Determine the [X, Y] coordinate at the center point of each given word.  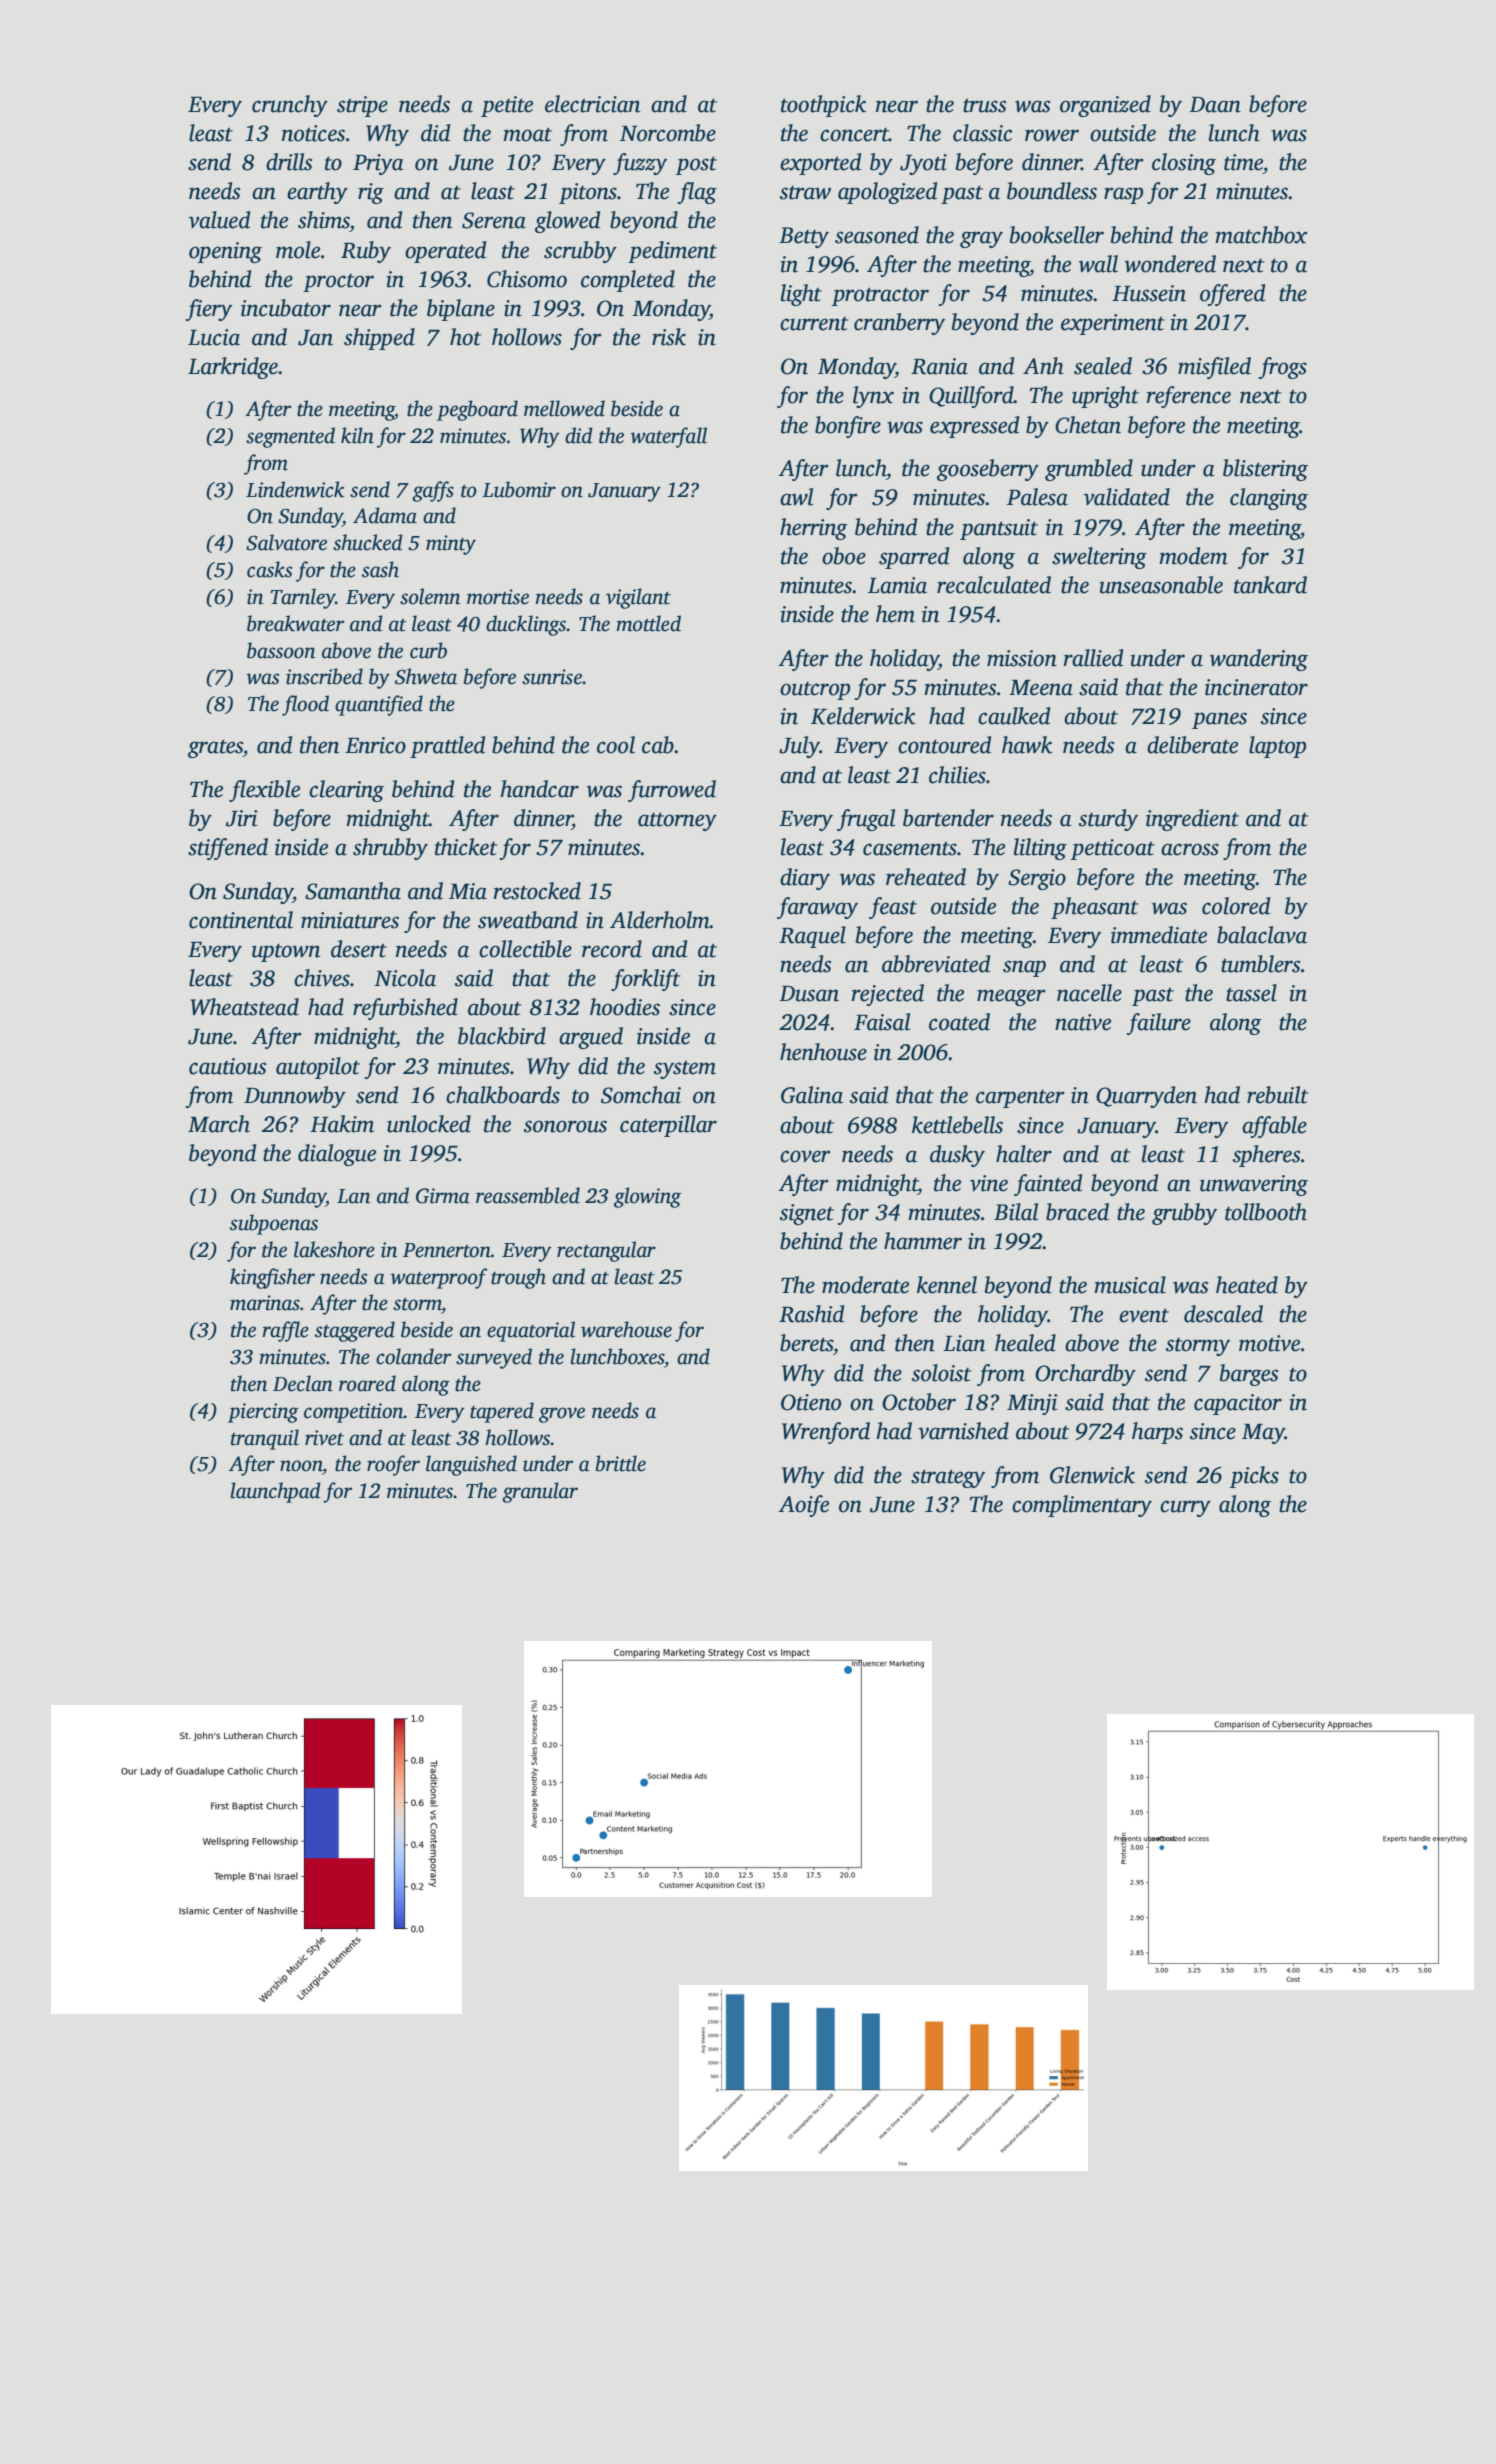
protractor [880, 296]
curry [1185, 1508]
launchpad [275, 1492]
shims [324, 220]
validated [1127, 497]
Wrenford [826, 1433]
